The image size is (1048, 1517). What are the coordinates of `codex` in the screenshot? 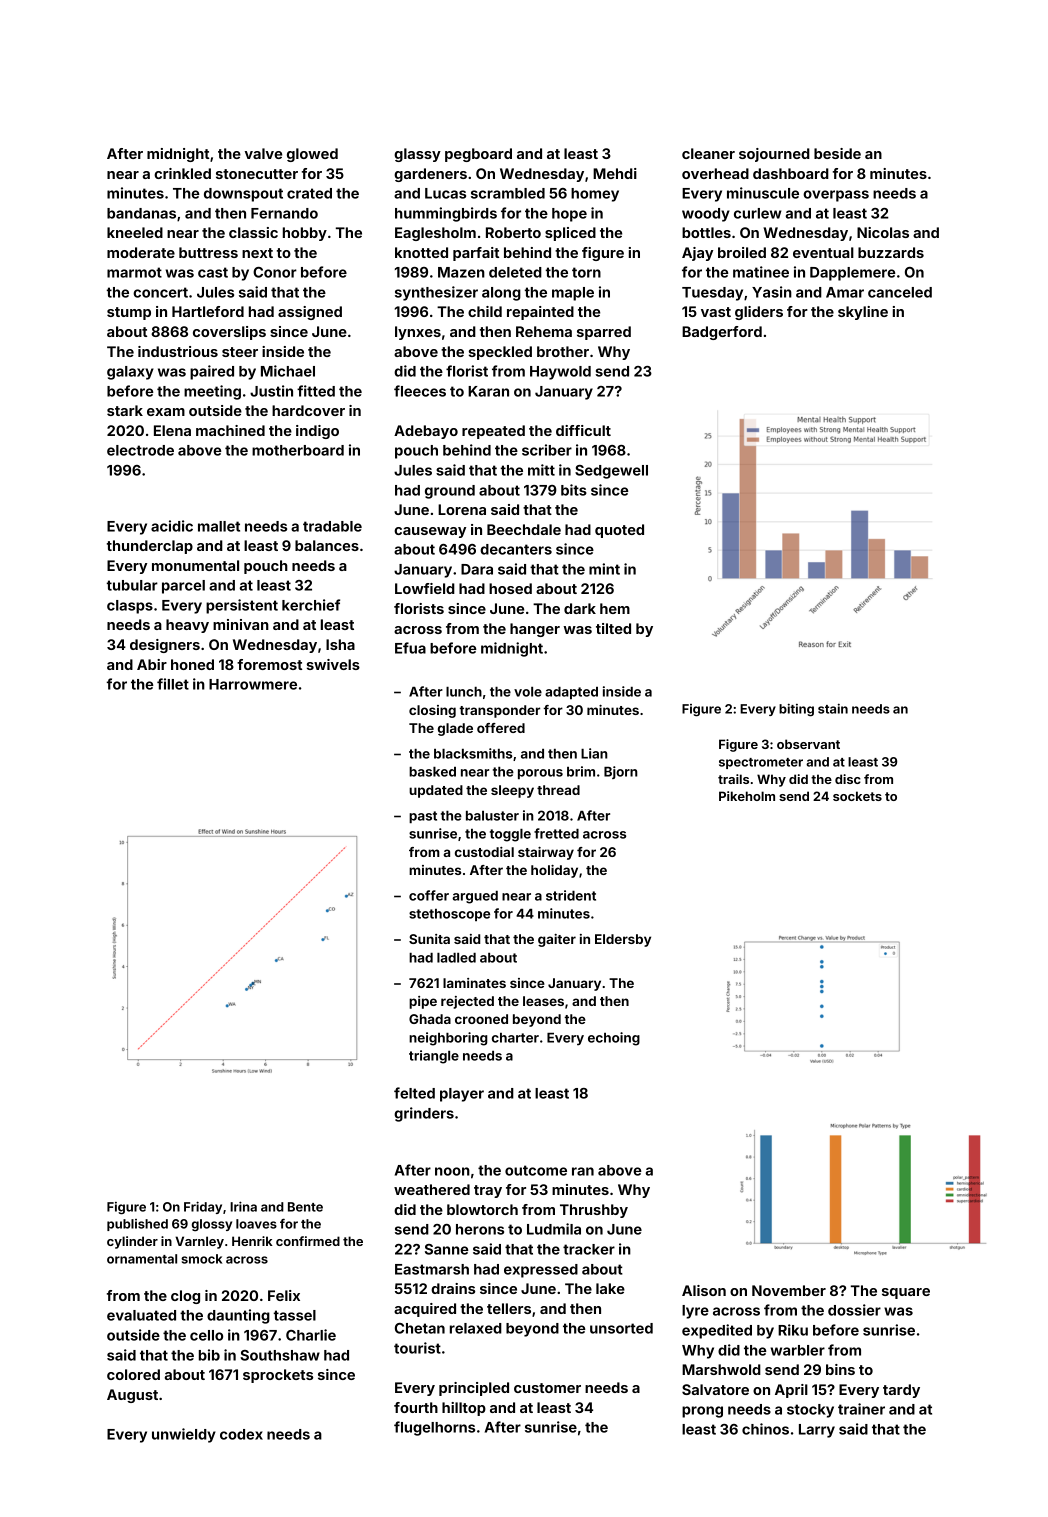 It's located at (241, 1434).
